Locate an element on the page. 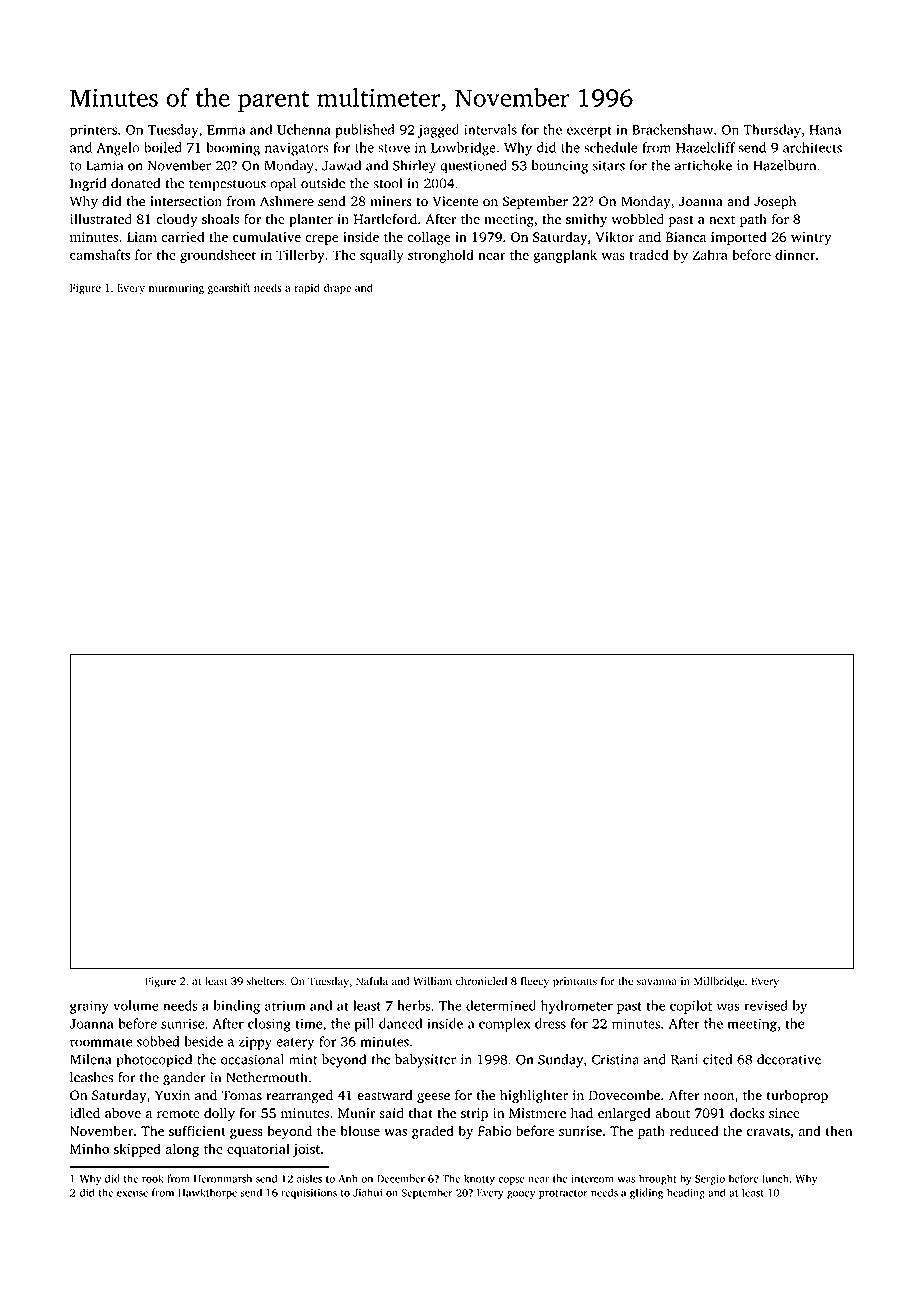  grainy is located at coordinates (89, 1007).
